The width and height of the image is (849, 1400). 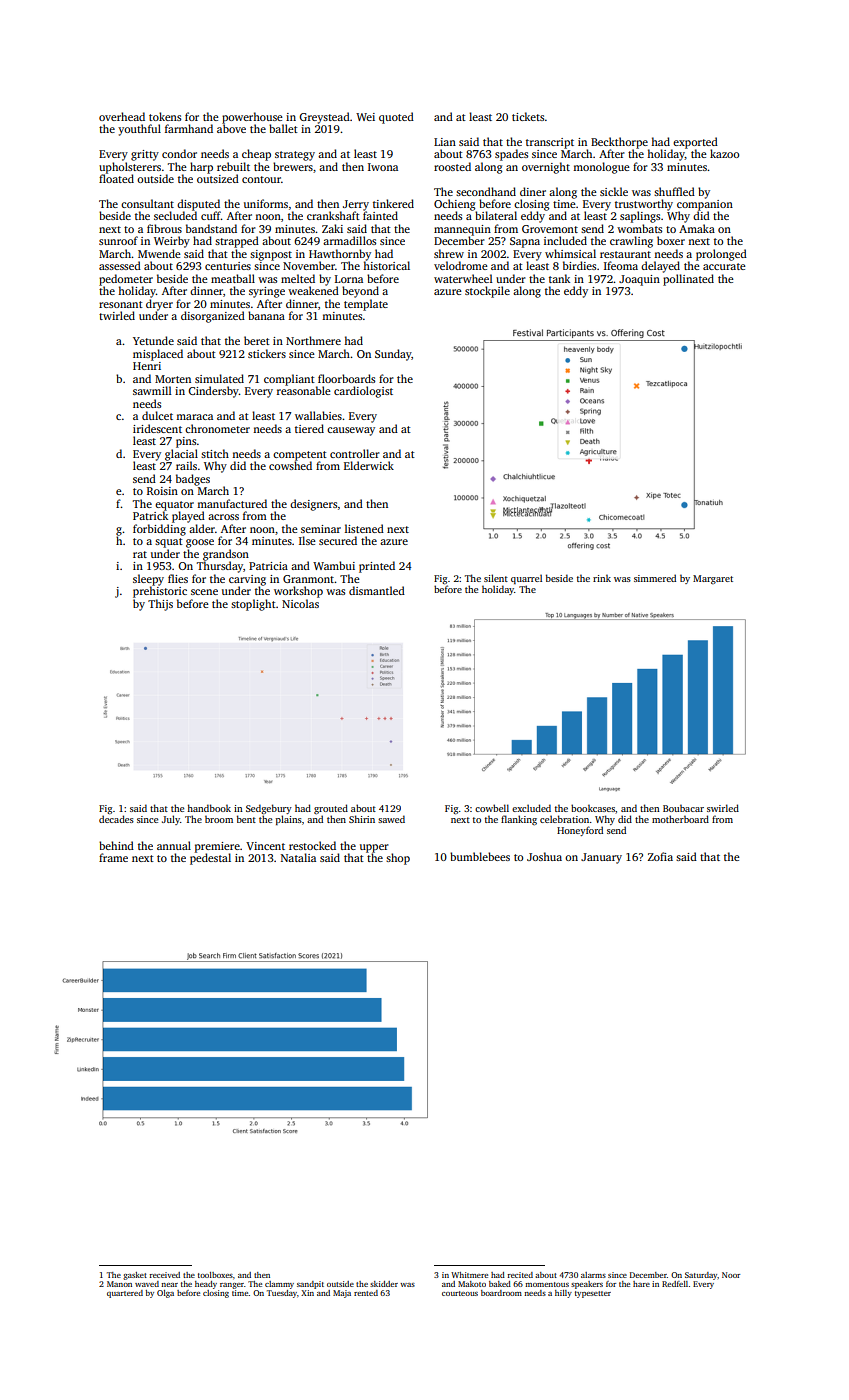 I want to click on rebuilt, so click(x=233, y=166).
